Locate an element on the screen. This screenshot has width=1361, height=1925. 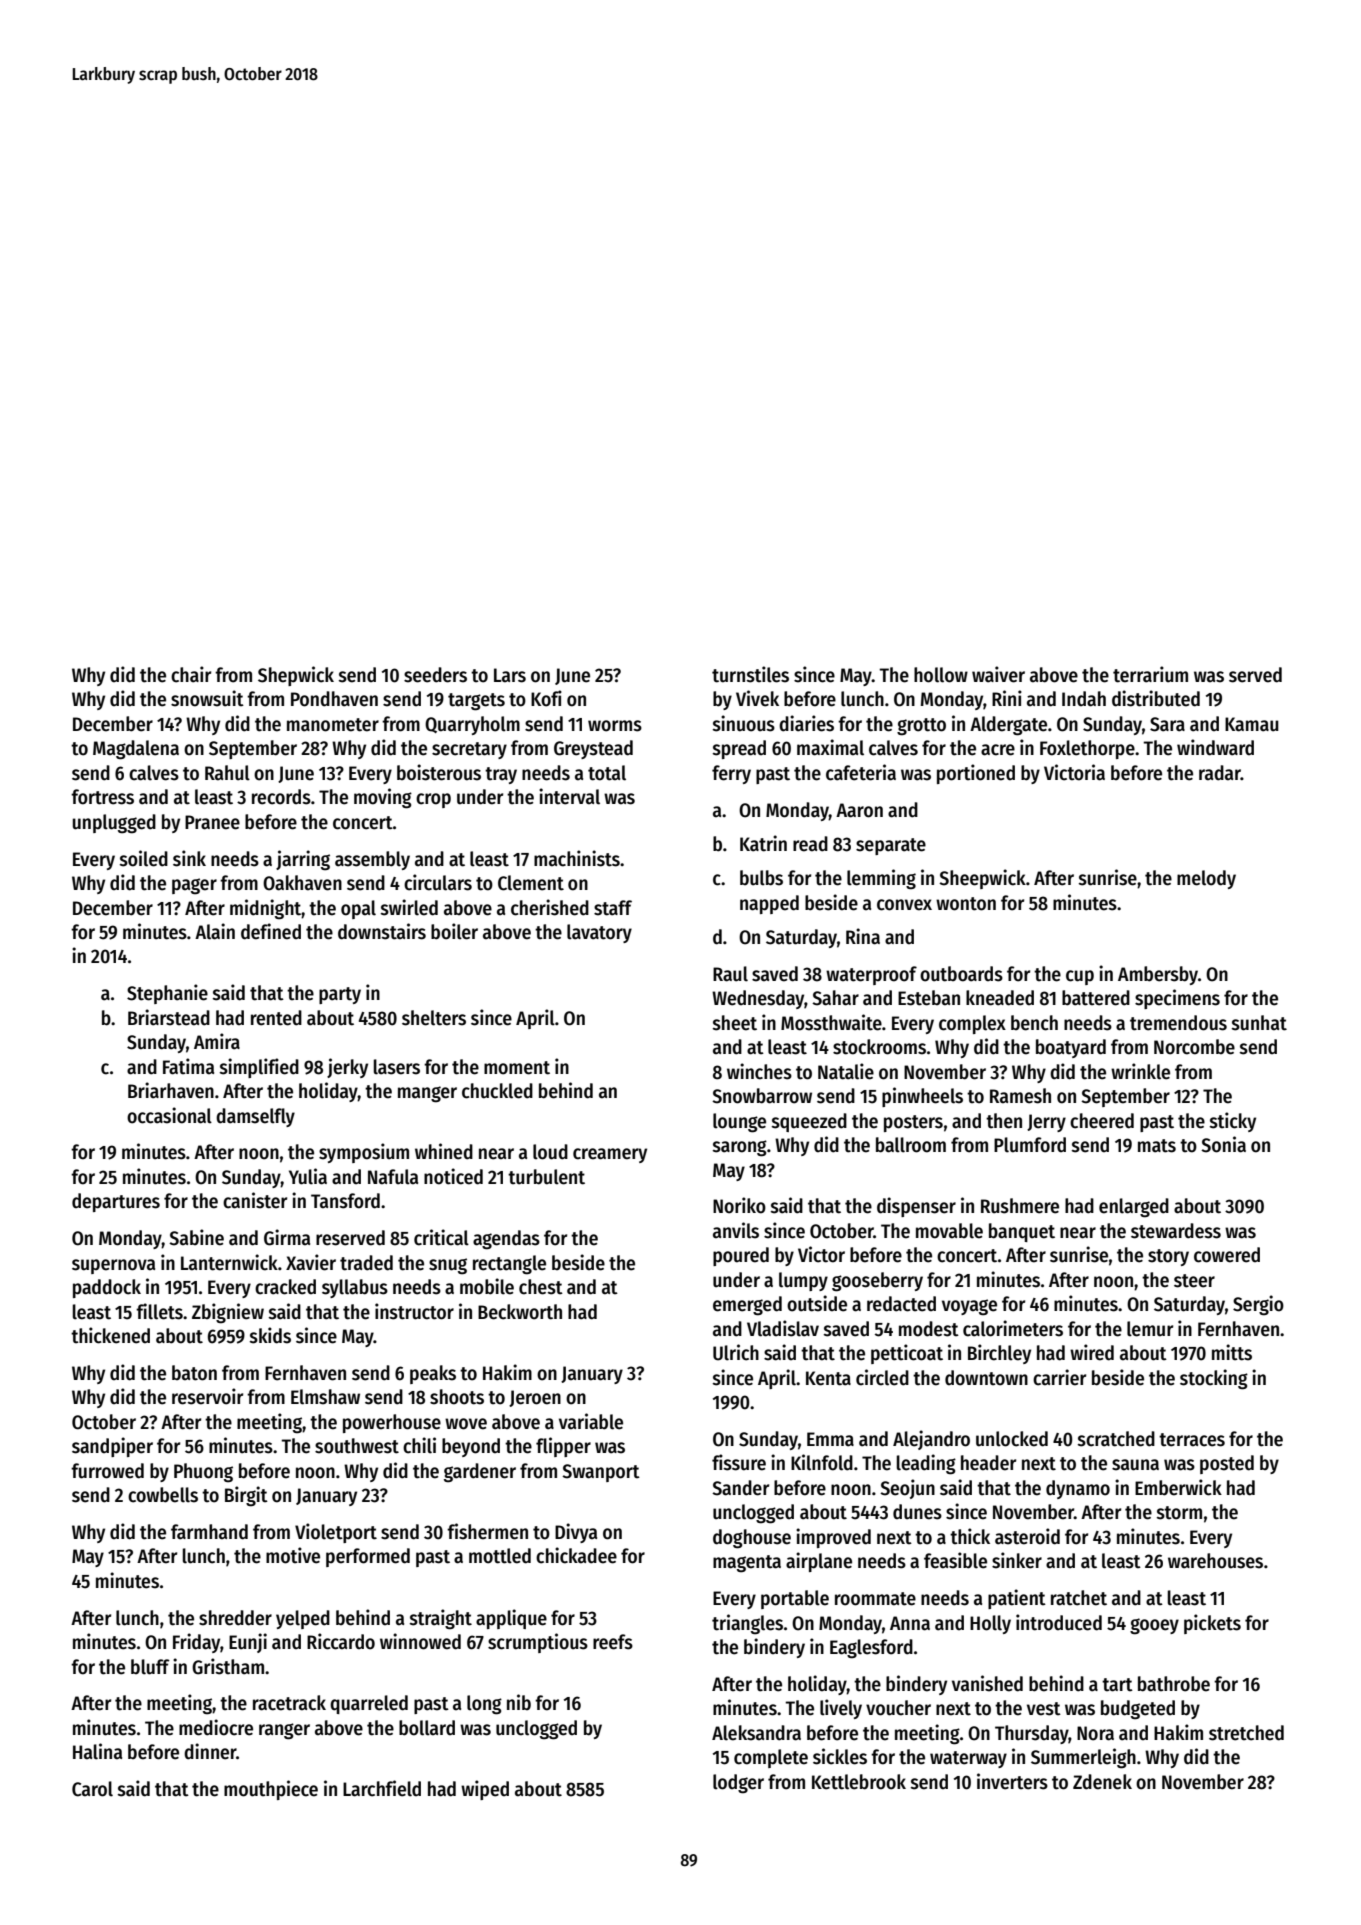
Elmshaw is located at coordinates (325, 1397).
